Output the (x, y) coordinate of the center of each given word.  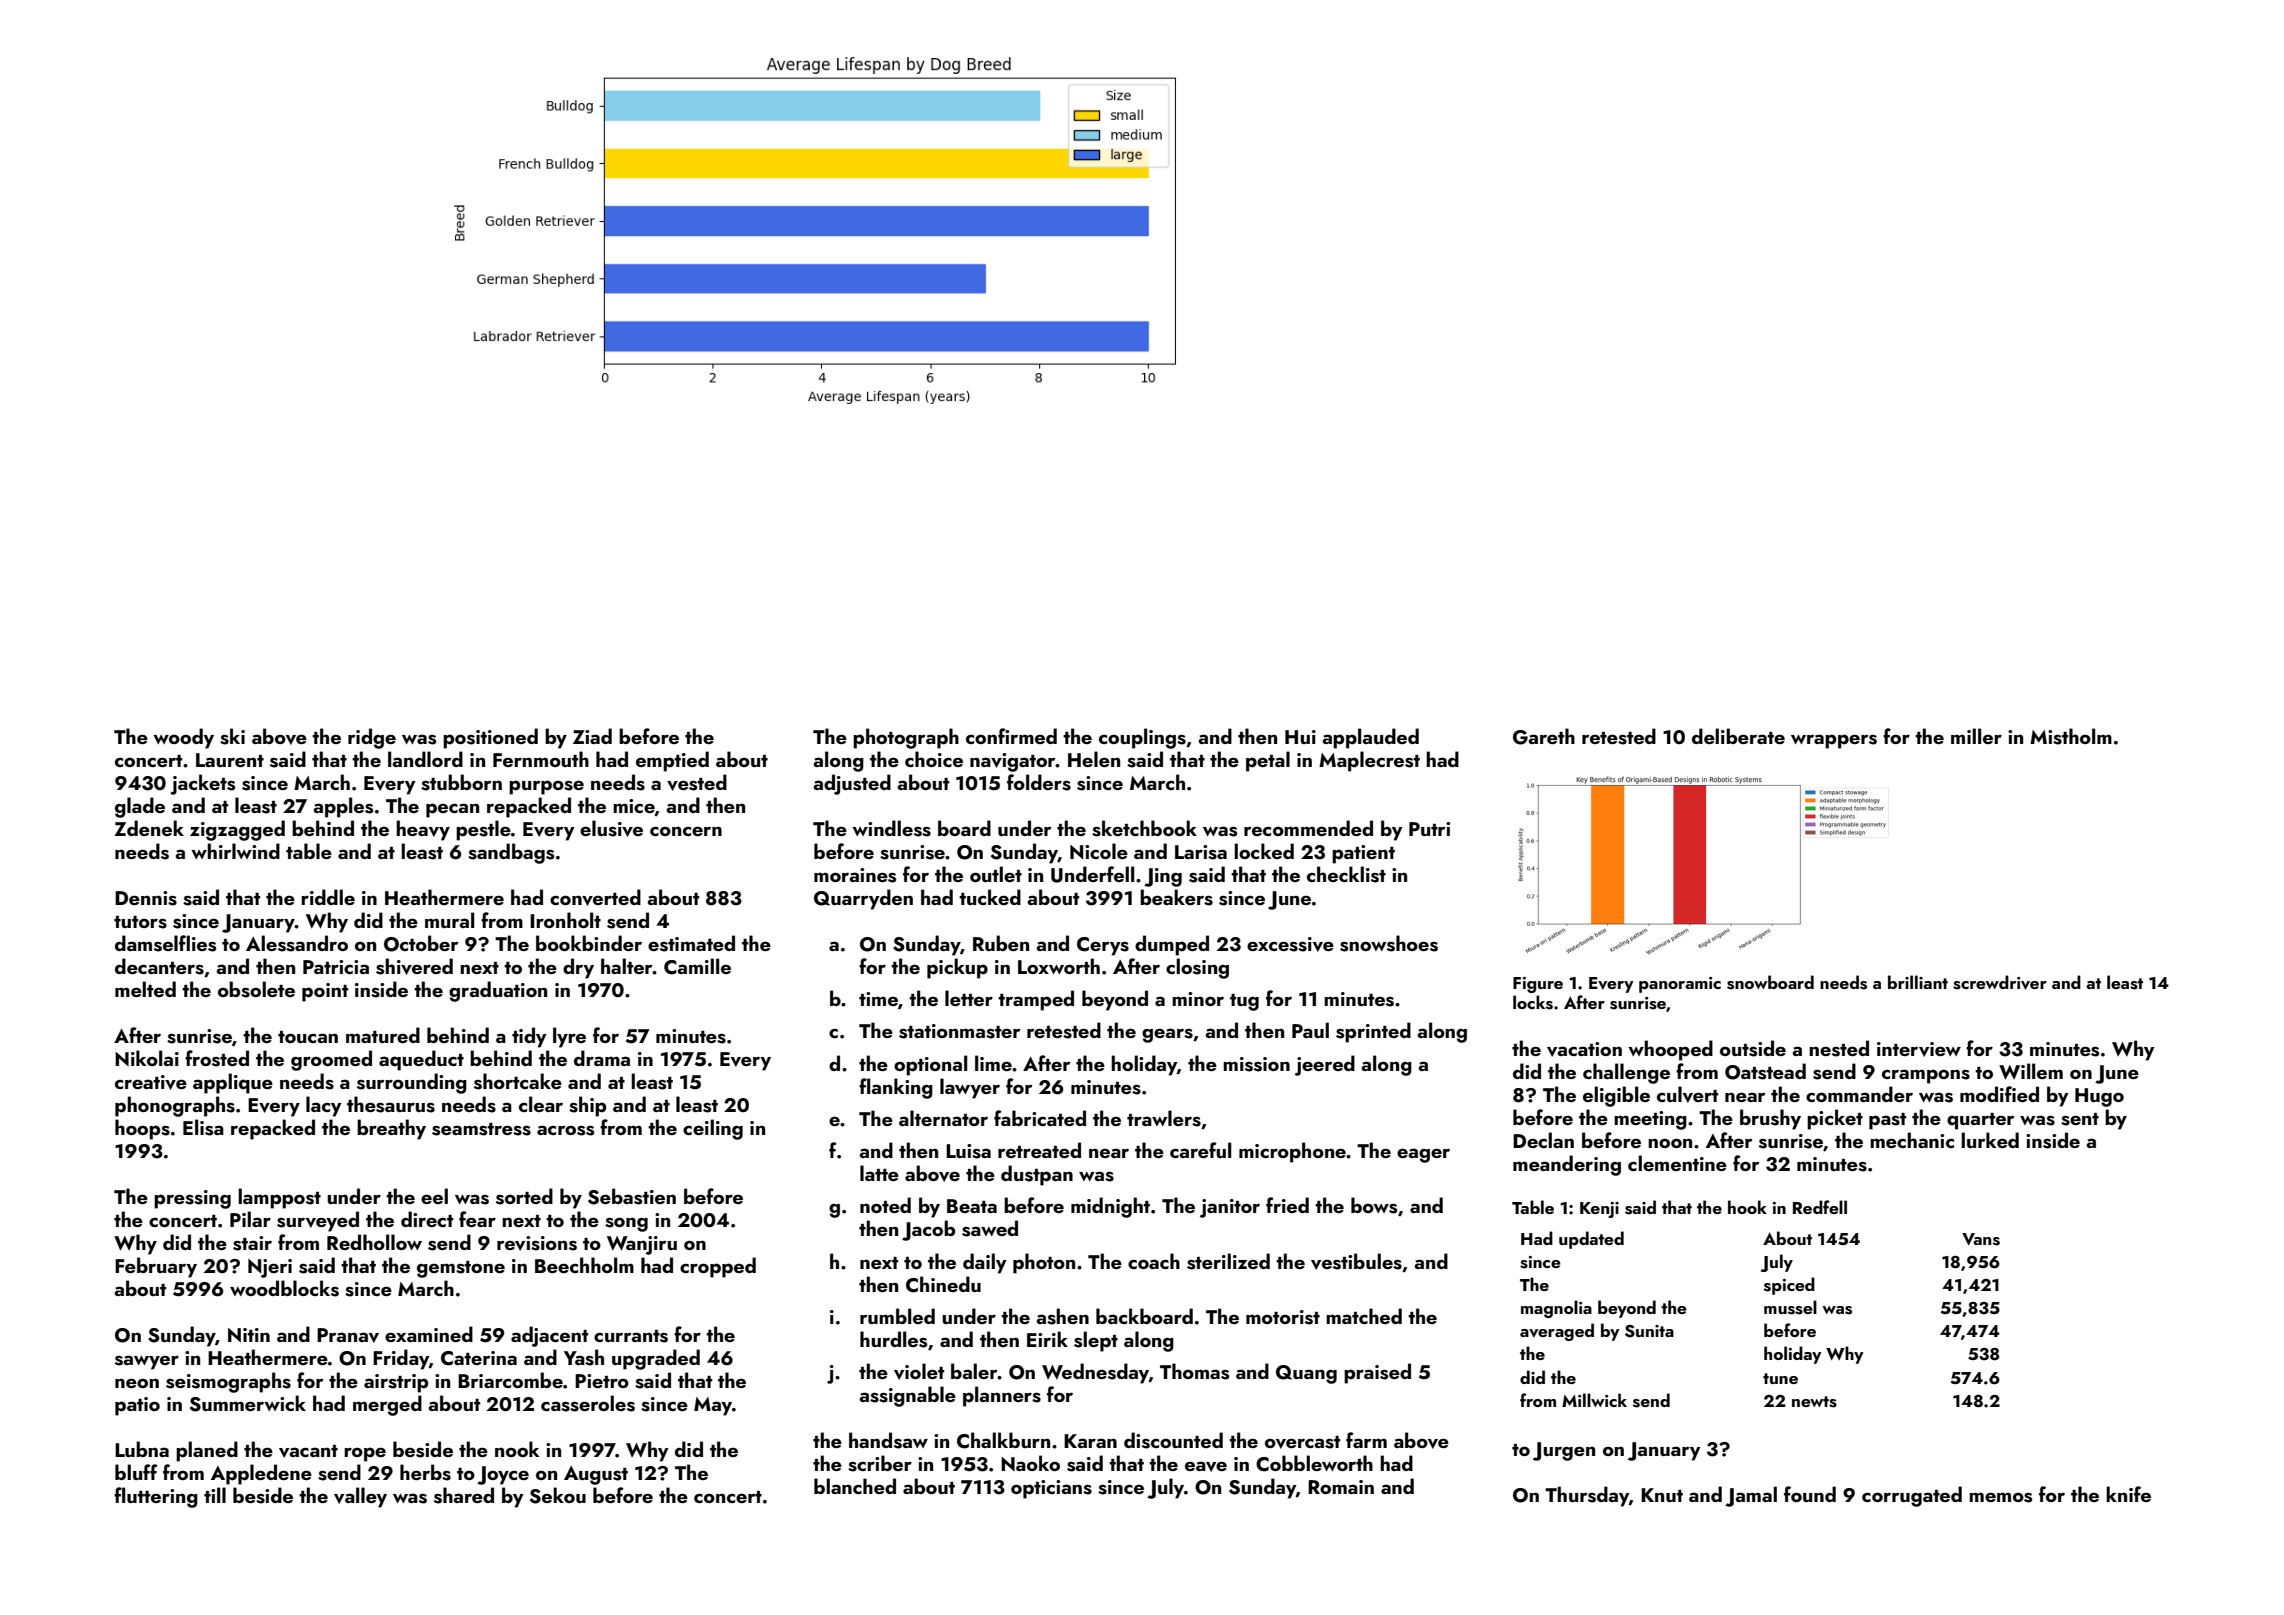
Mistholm (2071, 736)
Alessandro (297, 943)
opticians (1051, 1489)
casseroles (588, 1403)
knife (2128, 1494)
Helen (1094, 759)
